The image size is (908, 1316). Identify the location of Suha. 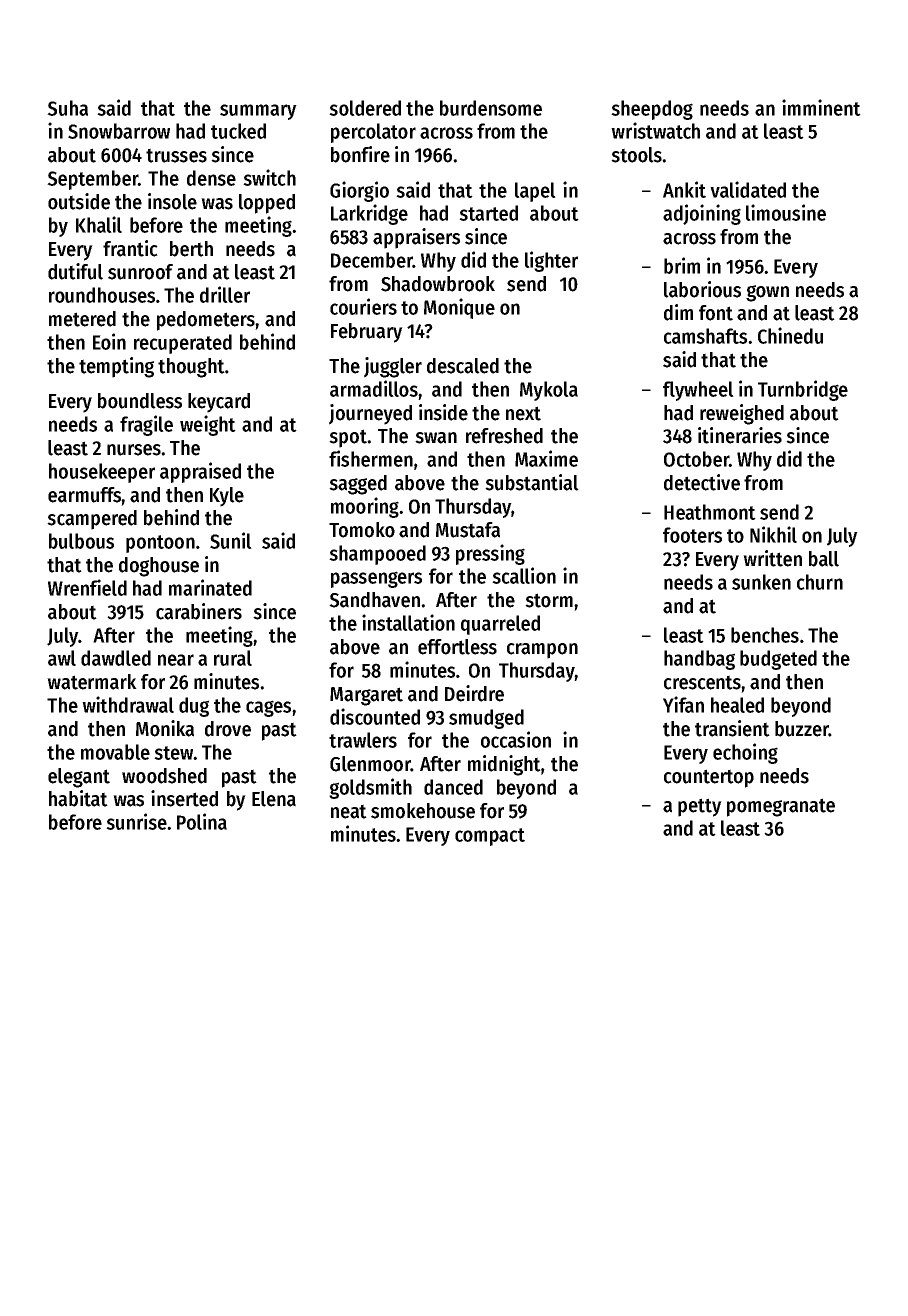
(67, 108).
